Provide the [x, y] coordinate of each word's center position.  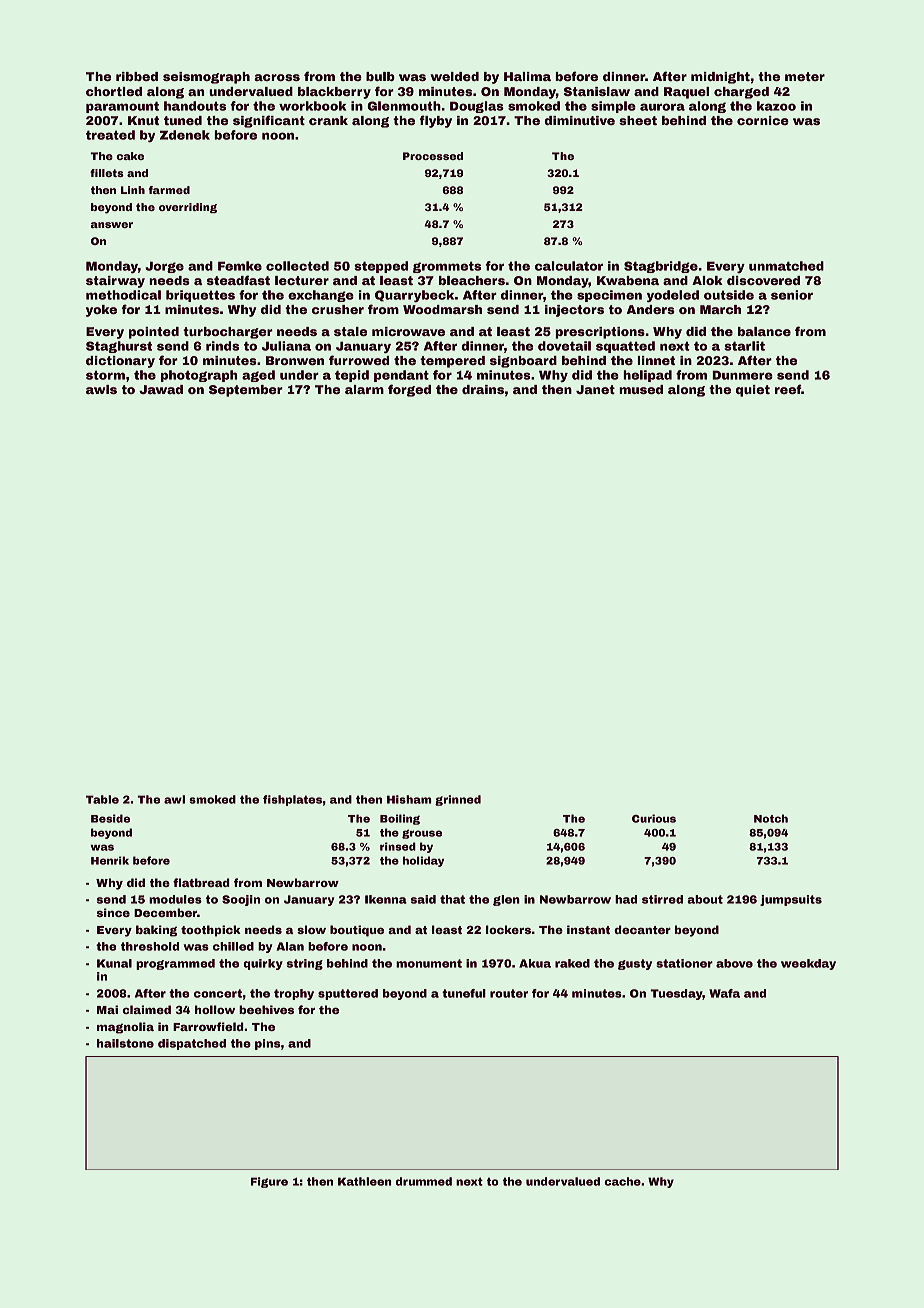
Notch [771, 818]
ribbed [137, 76]
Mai [107, 1009]
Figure [269, 1182]
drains [483, 389]
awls [101, 389]
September [246, 391]
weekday [808, 964]
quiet [753, 391]
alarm [364, 389]
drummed [424, 1181]
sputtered [348, 994]
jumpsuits [791, 900]
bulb [380, 76]
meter [805, 76]
